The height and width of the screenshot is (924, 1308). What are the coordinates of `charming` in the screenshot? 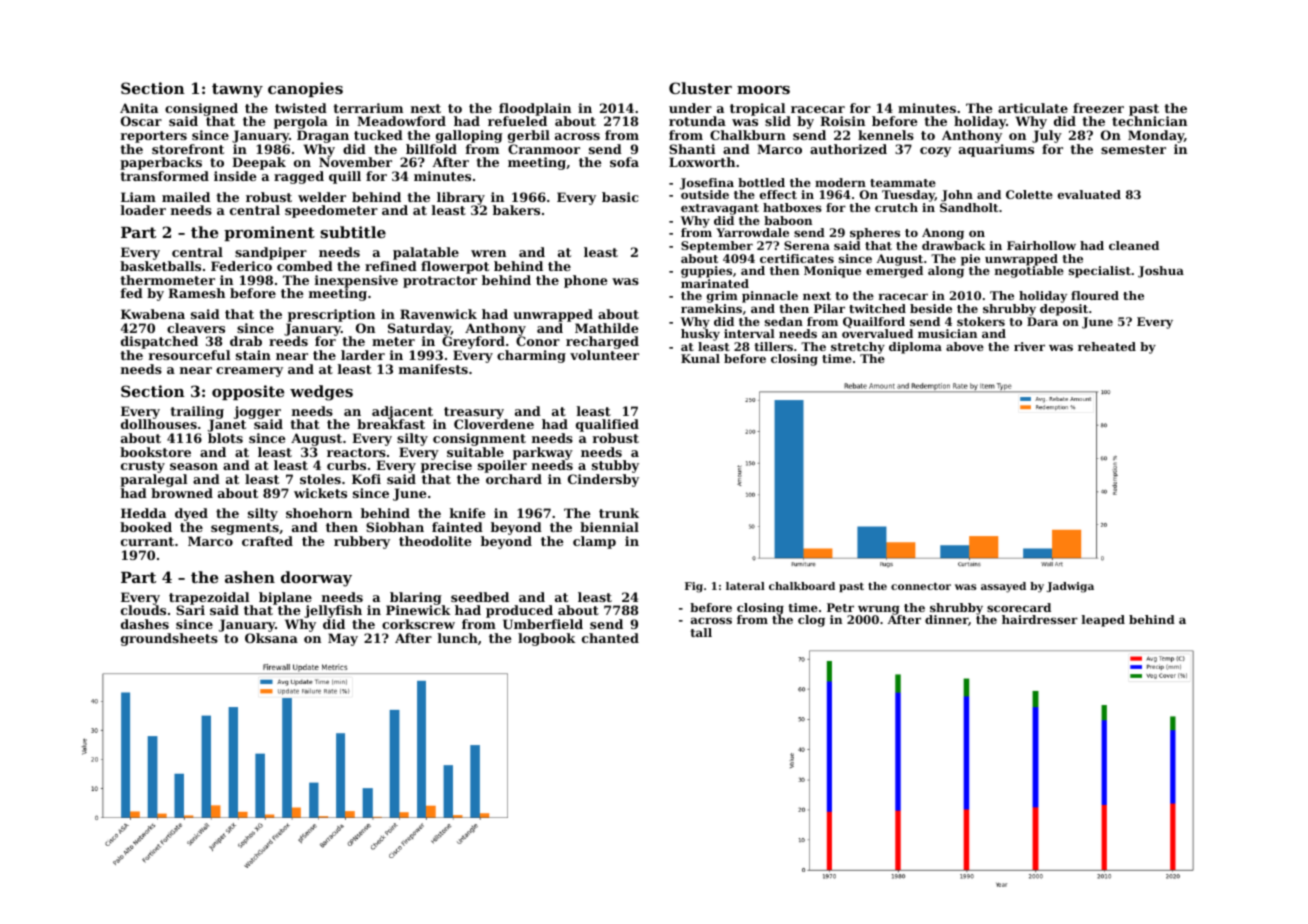 It's located at (531, 356).
